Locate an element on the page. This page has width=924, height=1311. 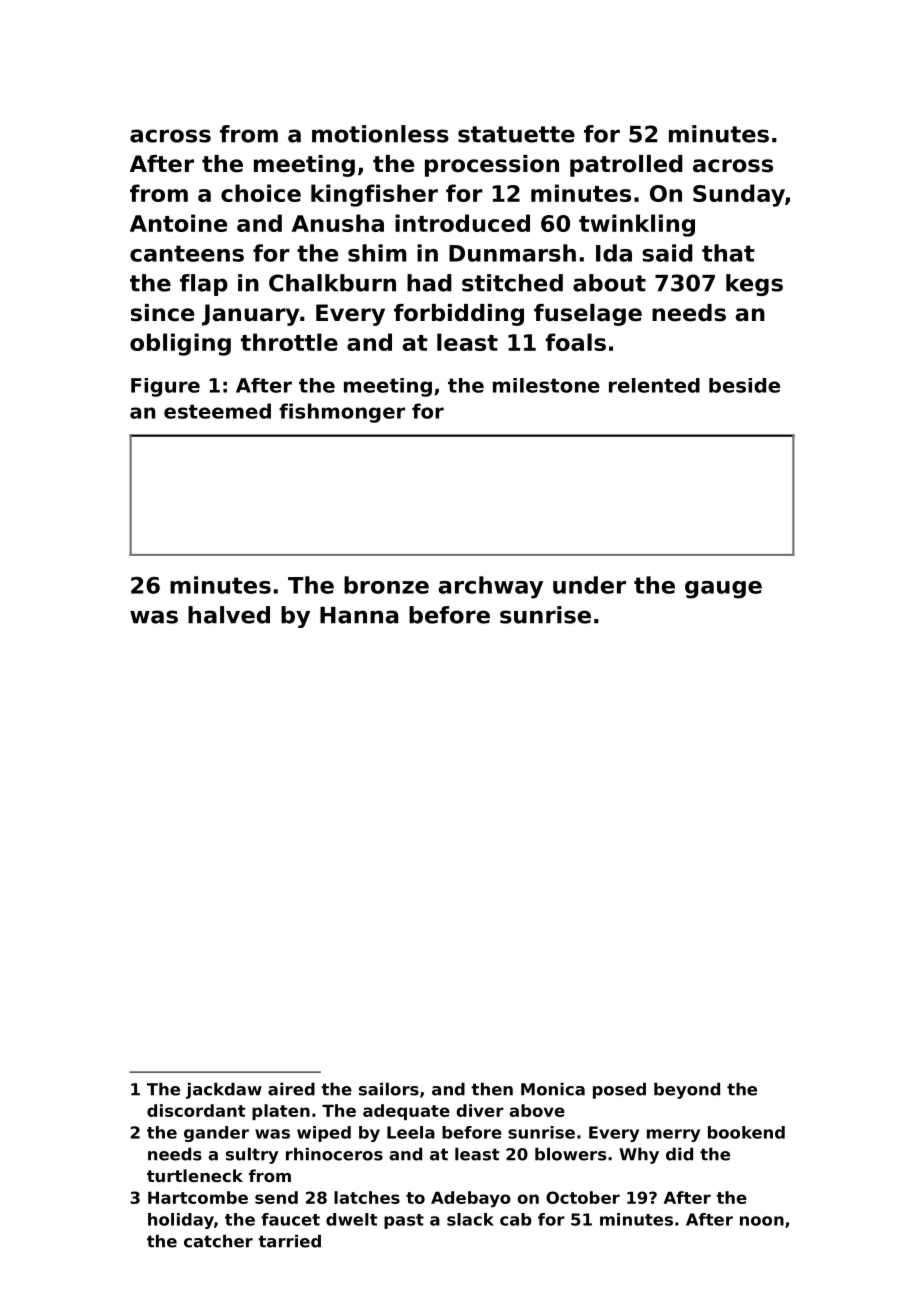
slack is located at coordinates (470, 1219).
